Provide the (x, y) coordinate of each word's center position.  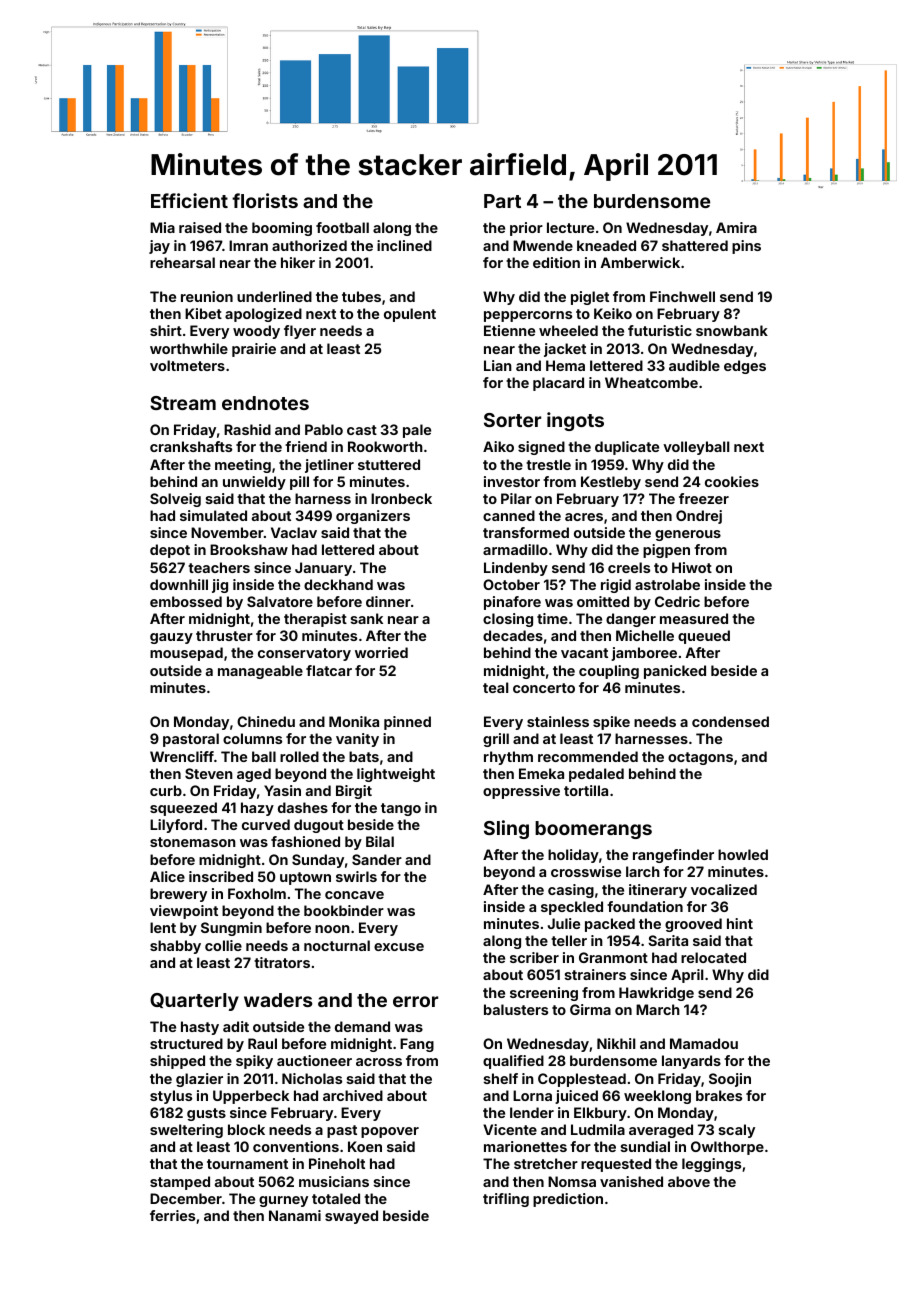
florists (265, 200)
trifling (506, 1200)
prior (526, 229)
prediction (568, 1200)
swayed (351, 1217)
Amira (736, 227)
